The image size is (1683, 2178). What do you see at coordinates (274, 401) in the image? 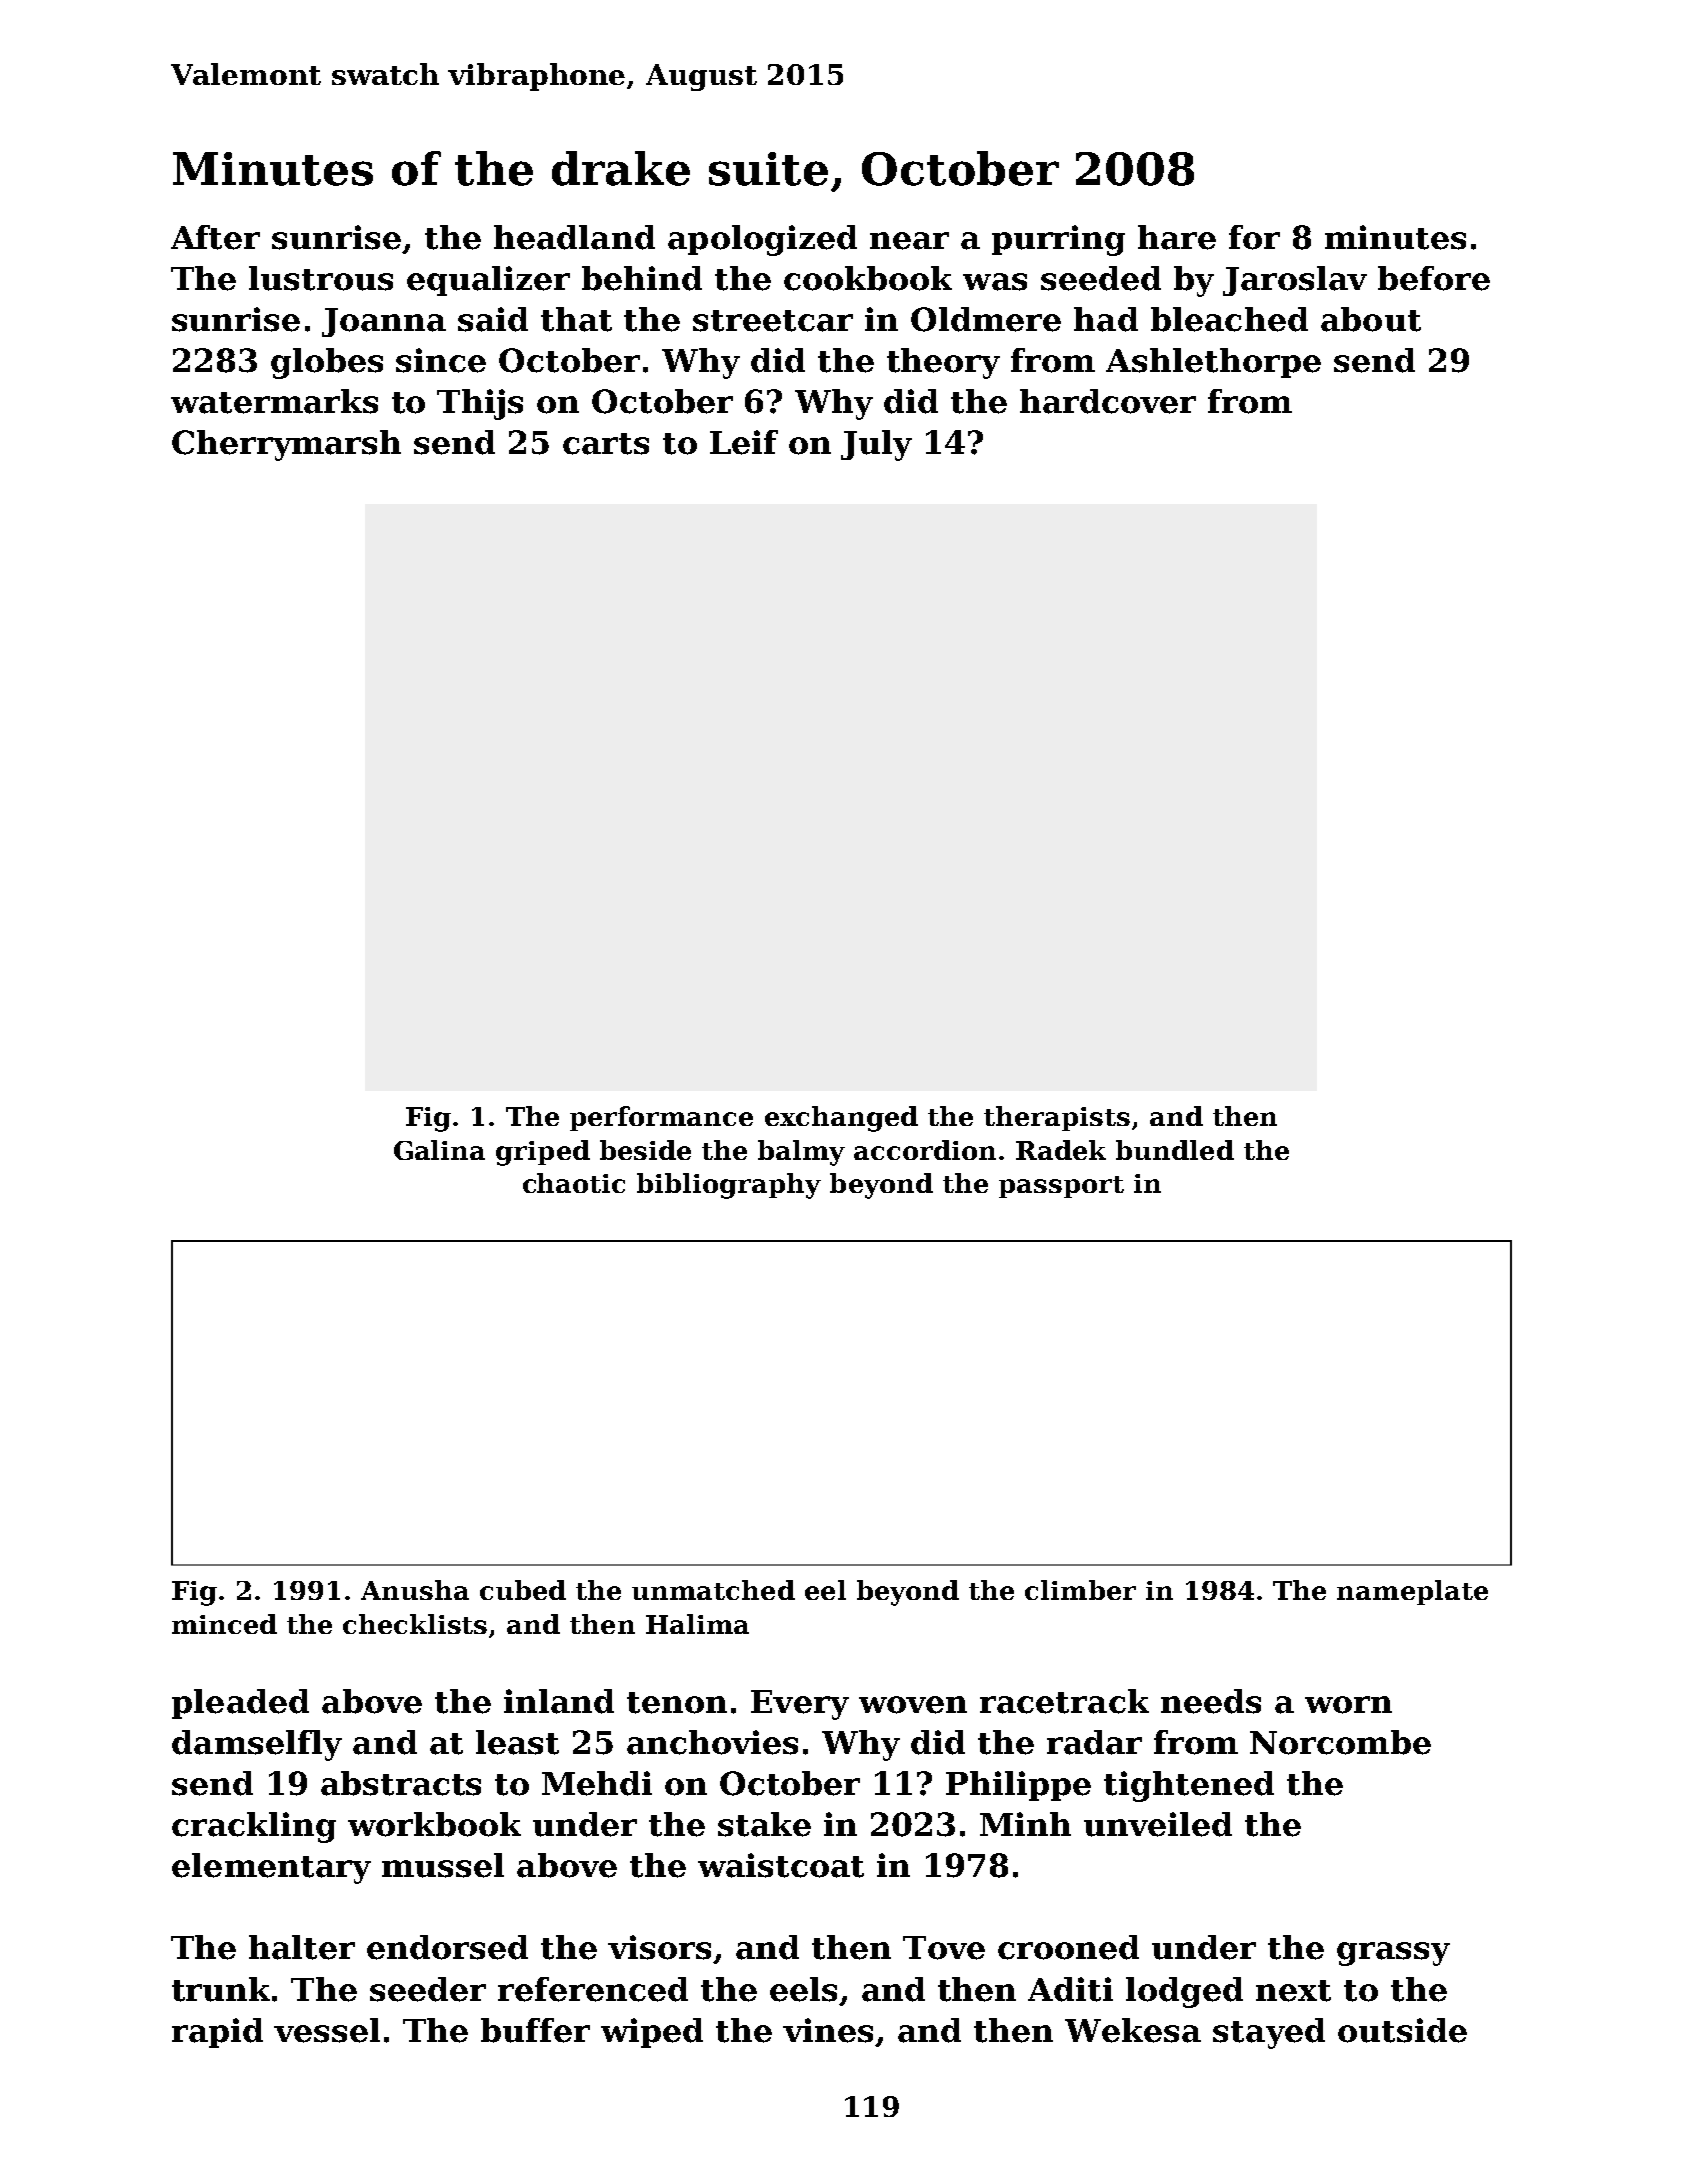
I see `watermarks` at bounding box center [274, 401].
